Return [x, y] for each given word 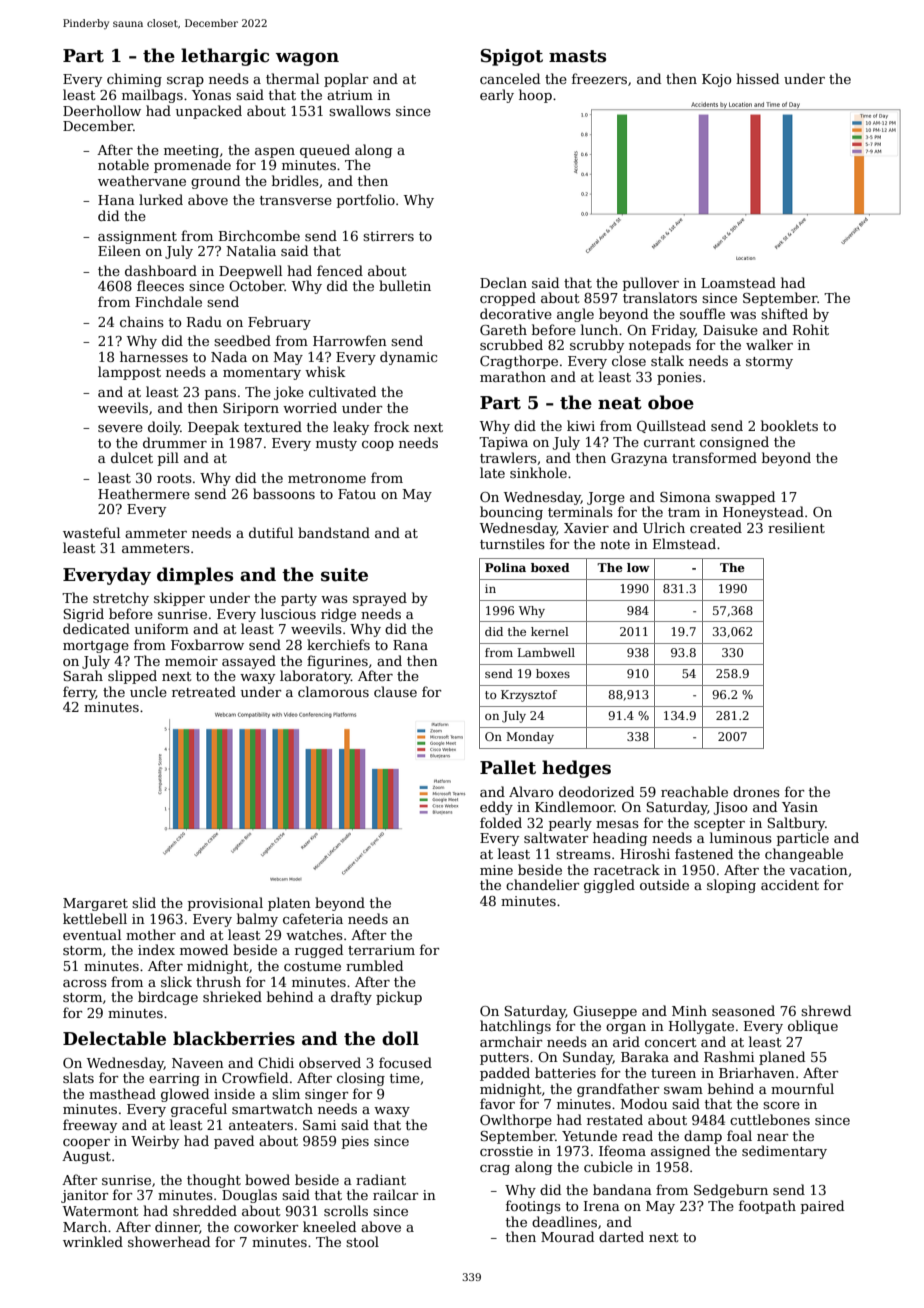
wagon [307, 59]
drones [756, 791]
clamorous [333, 691]
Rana [410, 645]
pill [168, 459]
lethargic [225, 57]
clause [395, 691]
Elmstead [684, 543]
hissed [757, 78]
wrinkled [93, 1241]
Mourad [567, 1236]
